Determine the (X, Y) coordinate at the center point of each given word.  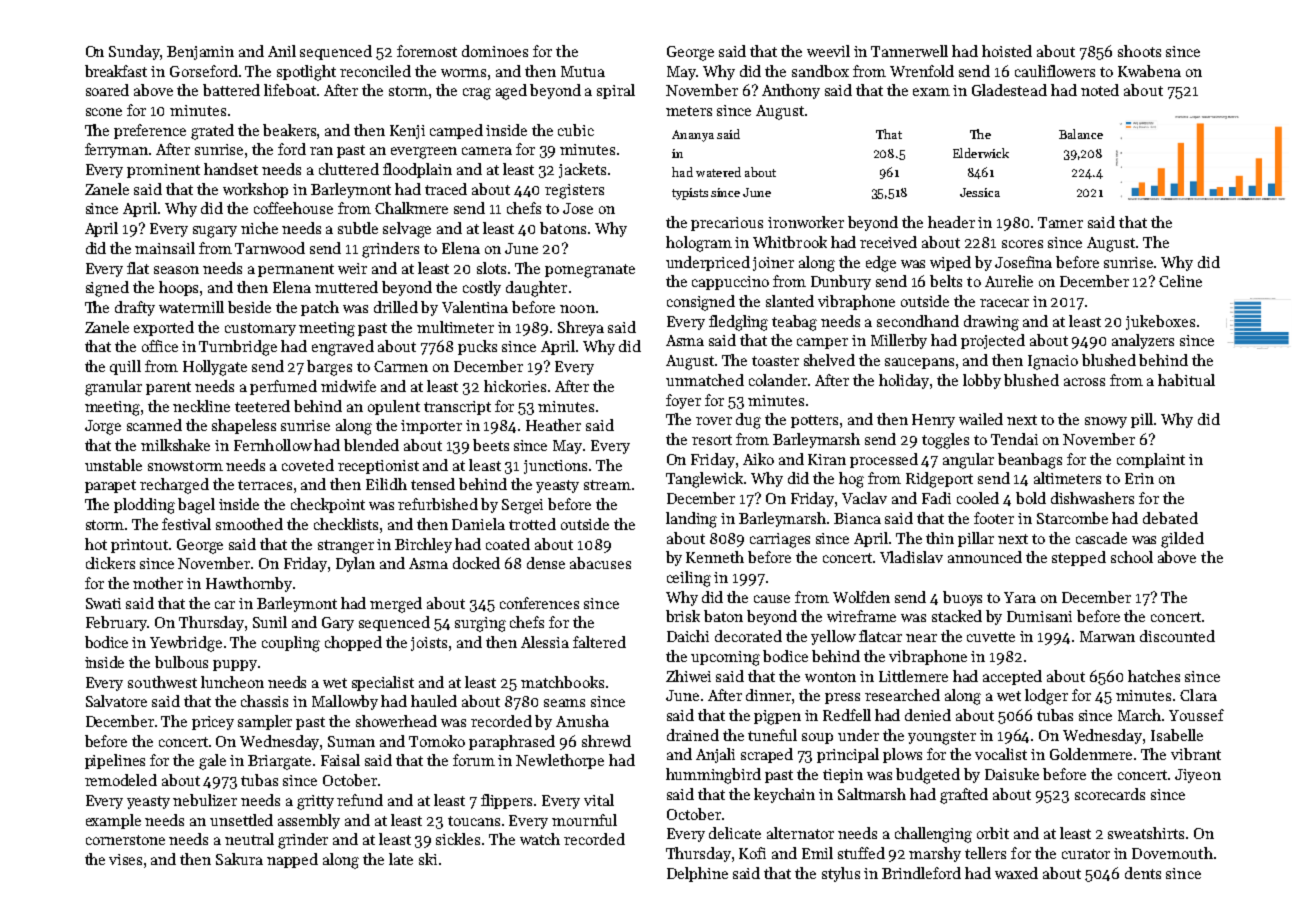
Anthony (791, 91)
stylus (841, 874)
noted (1100, 90)
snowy (1106, 422)
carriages (780, 540)
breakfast (116, 71)
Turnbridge (238, 348)
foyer (683, 401)
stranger (346, 547)
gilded (1182, 540)
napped (292, 860)
